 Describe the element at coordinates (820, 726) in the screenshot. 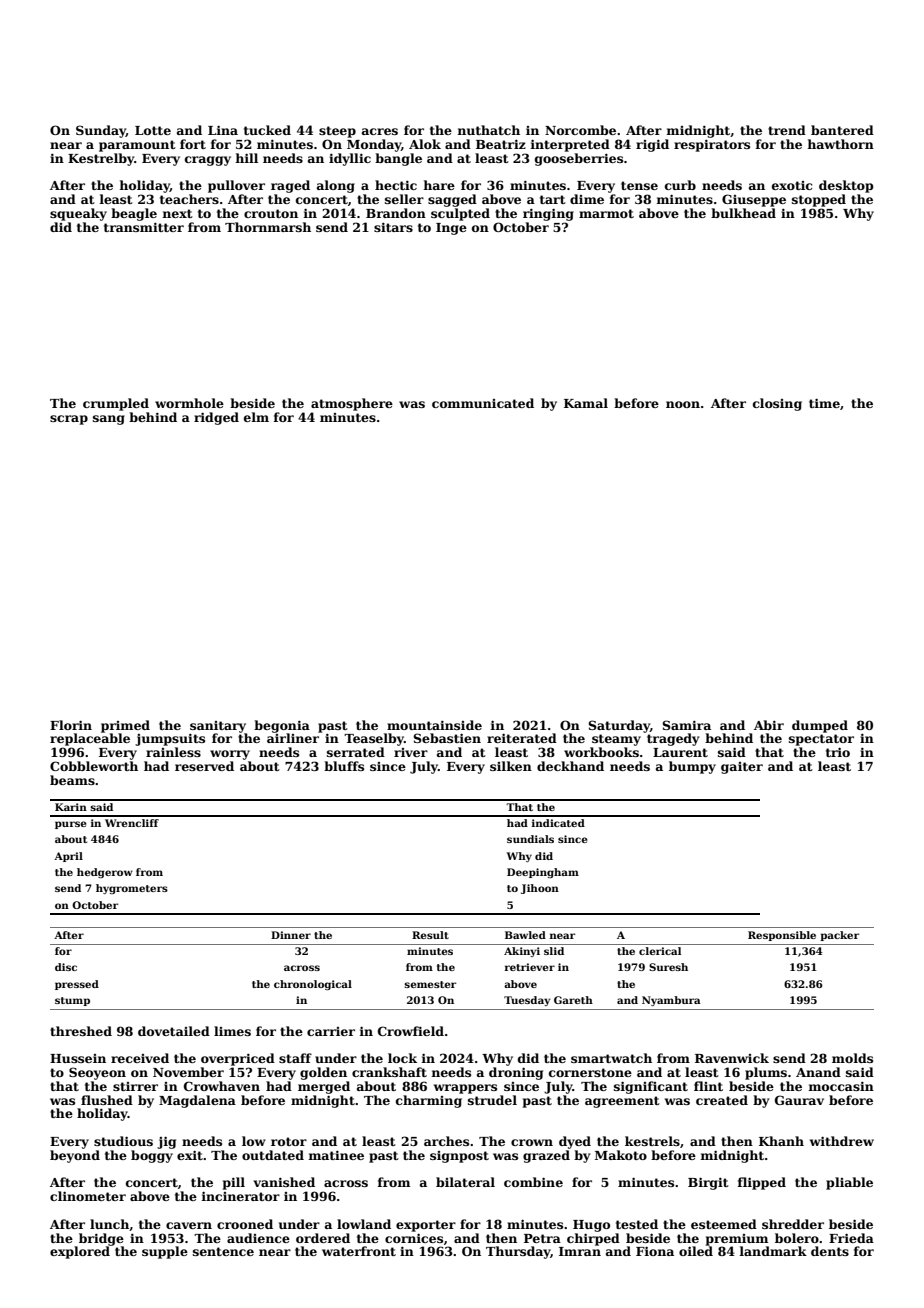

I see `dumped` at that location.
